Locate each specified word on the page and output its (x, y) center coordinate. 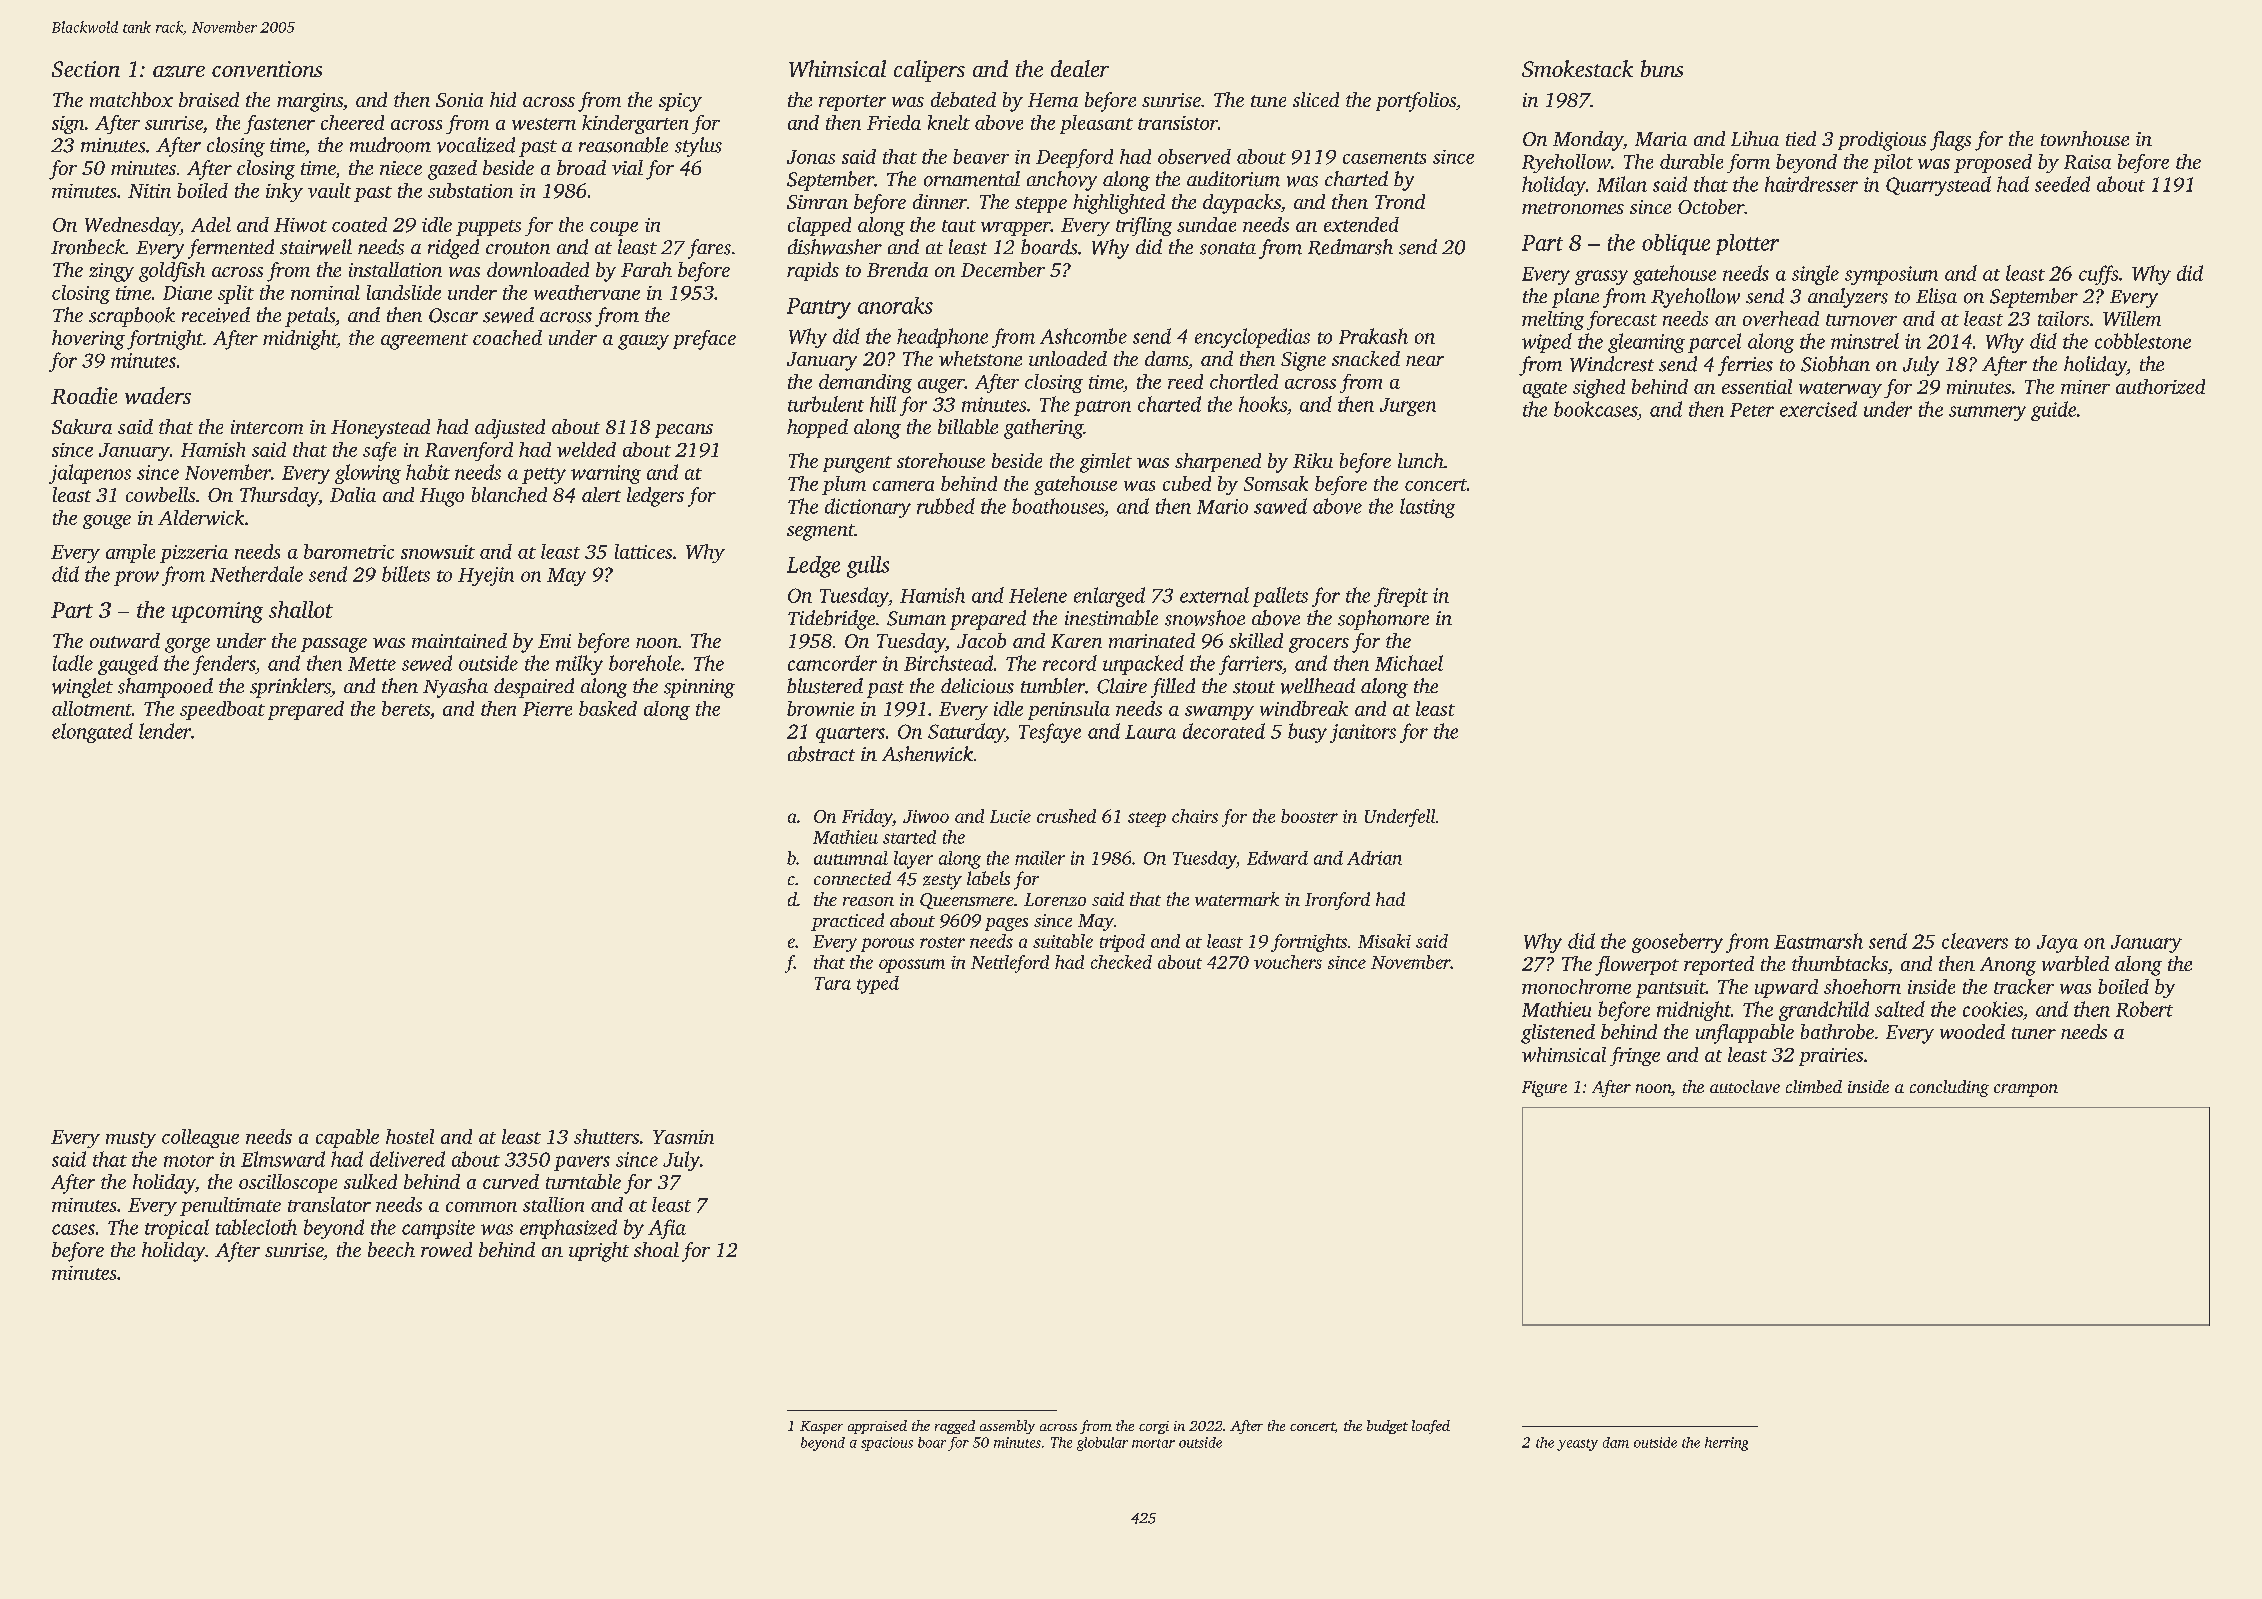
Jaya (2057, 944)
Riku (1313, 460)
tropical (177, 1229)
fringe (1635, 1056)
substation (470, 190)
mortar (1153, 1443)
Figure (1544, 1089)
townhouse (2085, 138)
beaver (981, 156)
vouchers (1288, 962)
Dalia (353, 494)
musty (131, 1140)
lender (165, 731)
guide (2053, 411)
